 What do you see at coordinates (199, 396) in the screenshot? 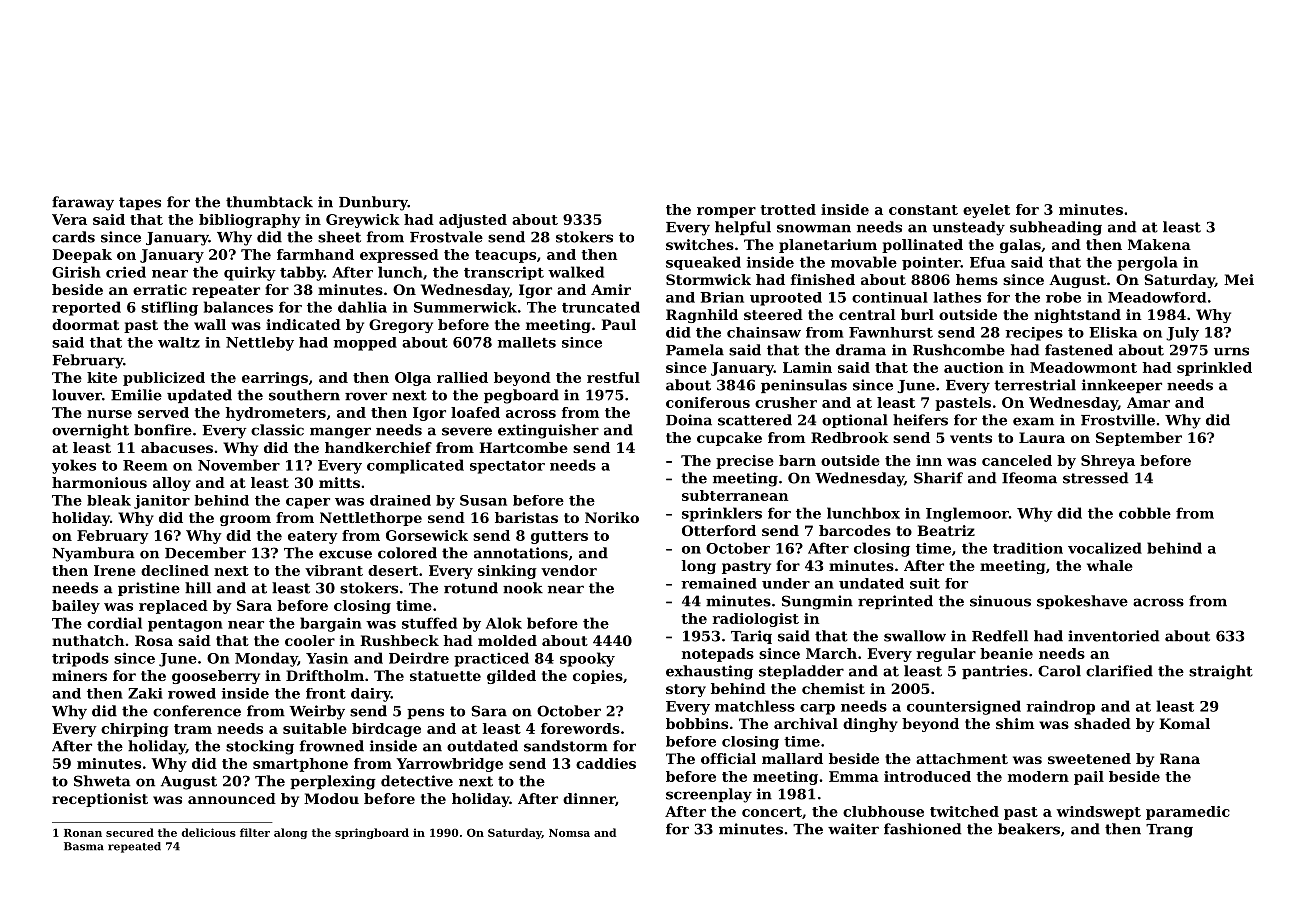
I see `updated` at bounding box center [199, 396].
